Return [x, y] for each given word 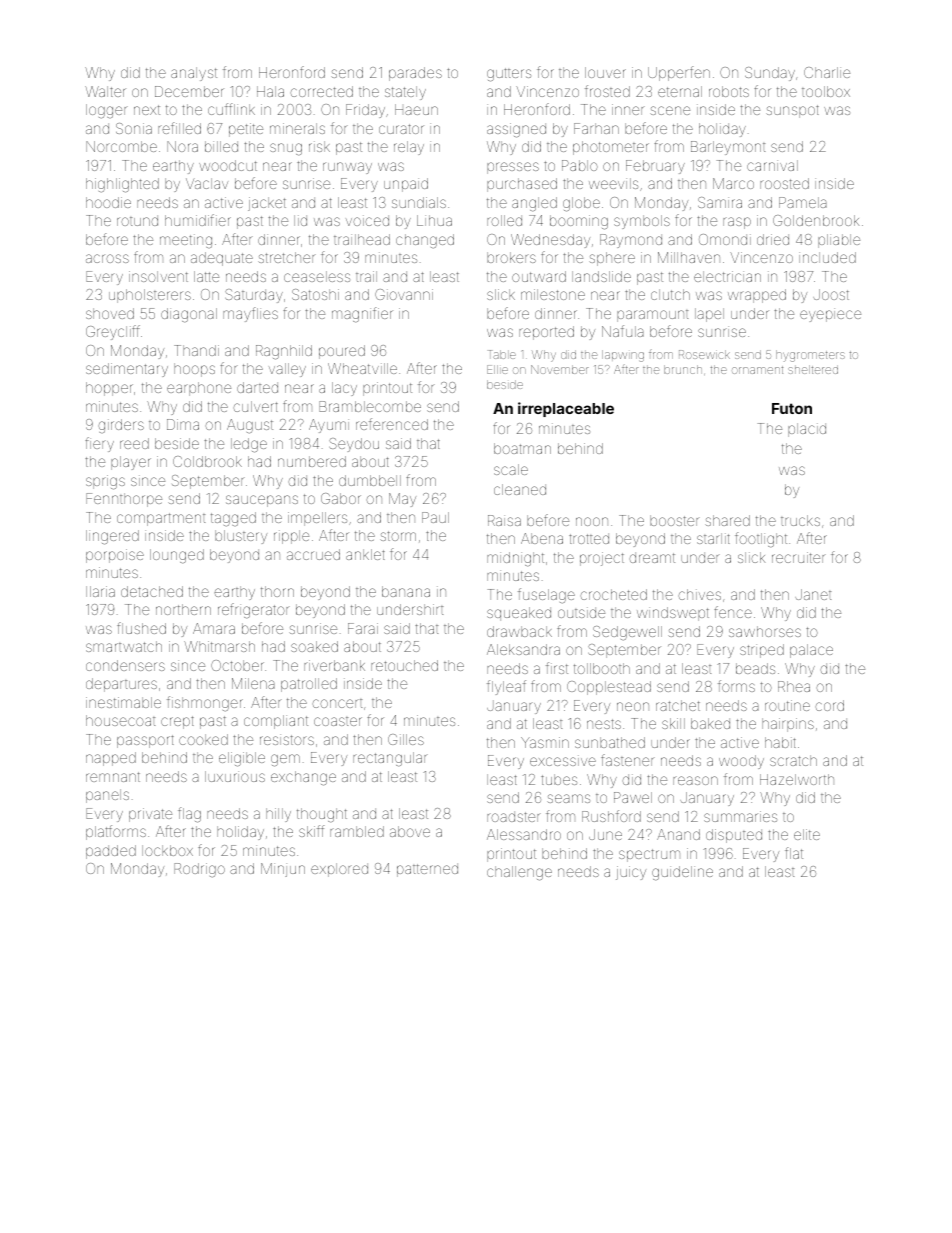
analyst [194, 74]
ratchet [678, 705]
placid [807, 430]
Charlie [827, 72]
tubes [559, 779]
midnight [515, 559]
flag [189, 815]
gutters [509, 75]
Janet [813, 594]
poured [342, 352]
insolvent [158, 276]
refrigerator [254, 610]
